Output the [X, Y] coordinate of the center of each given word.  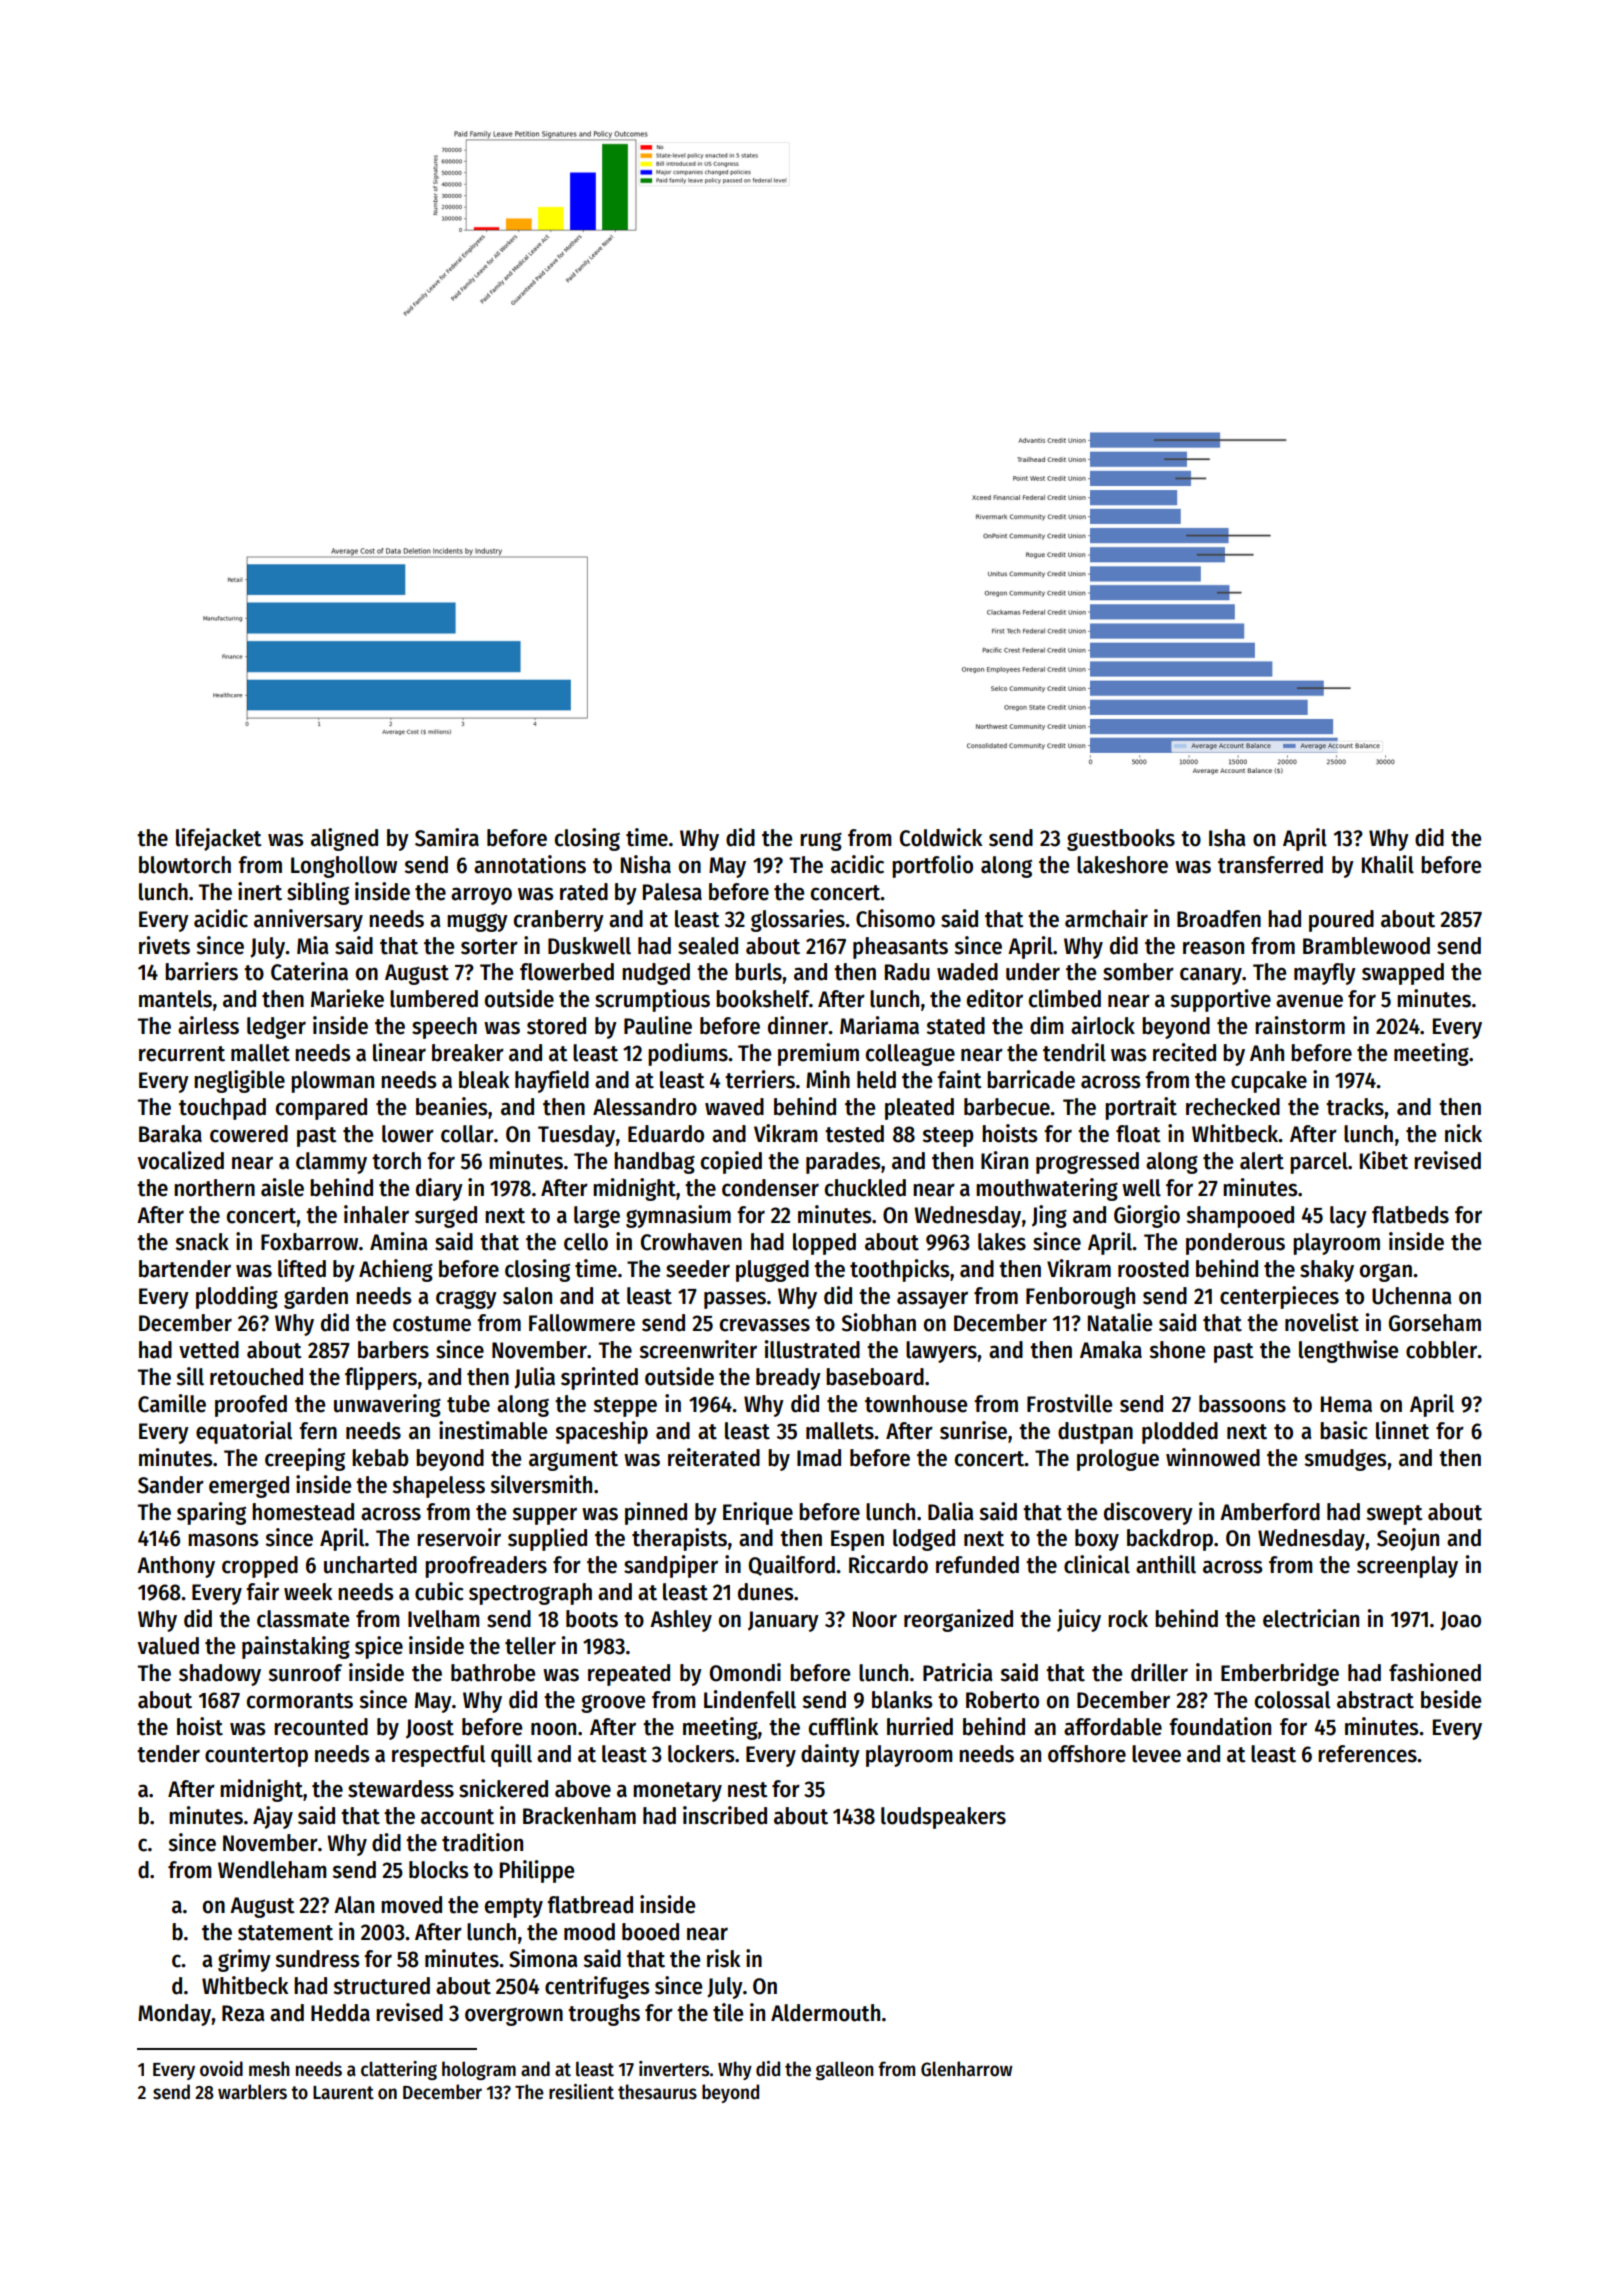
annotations [530, 864]
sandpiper [671, 1566]
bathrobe [493, 1673]
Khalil [1388, 864]
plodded [1180, 1433]
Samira [447, 837]
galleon [845, 2070]
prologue [1118, 1460]
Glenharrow [966, 2069]
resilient [581, 2092]
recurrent [182, 1054]
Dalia [951, 1511]
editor [995, 998]
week [308, 1592]
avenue [1309, 1001]
